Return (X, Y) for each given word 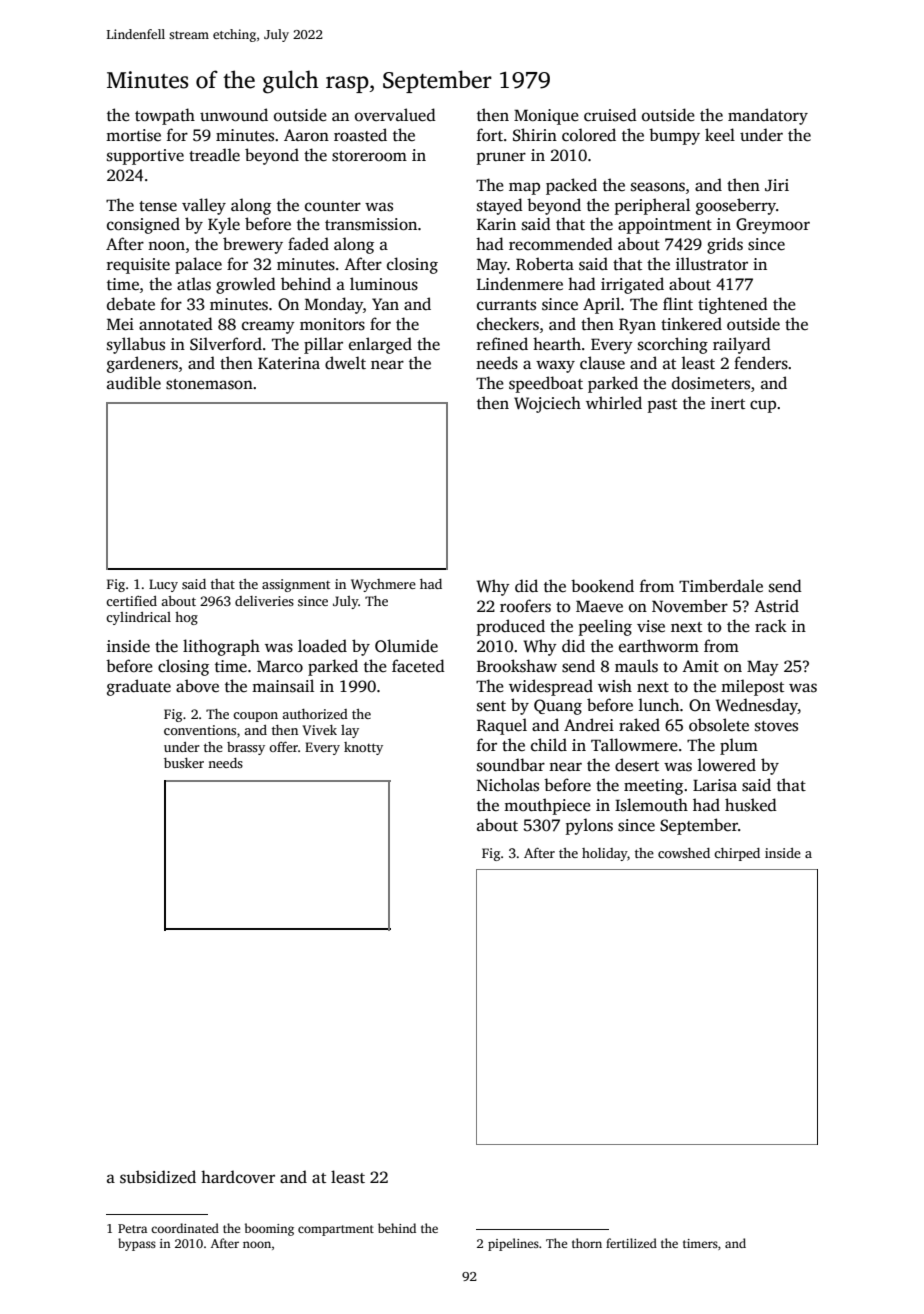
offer (283, 746)
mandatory (768, 116)
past (662, 406)
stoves (776, 726)
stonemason (209, 384)
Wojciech (547, 404)
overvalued (395, 115)
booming (269, 1229)
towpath (165, 116)
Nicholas (508, 785)
